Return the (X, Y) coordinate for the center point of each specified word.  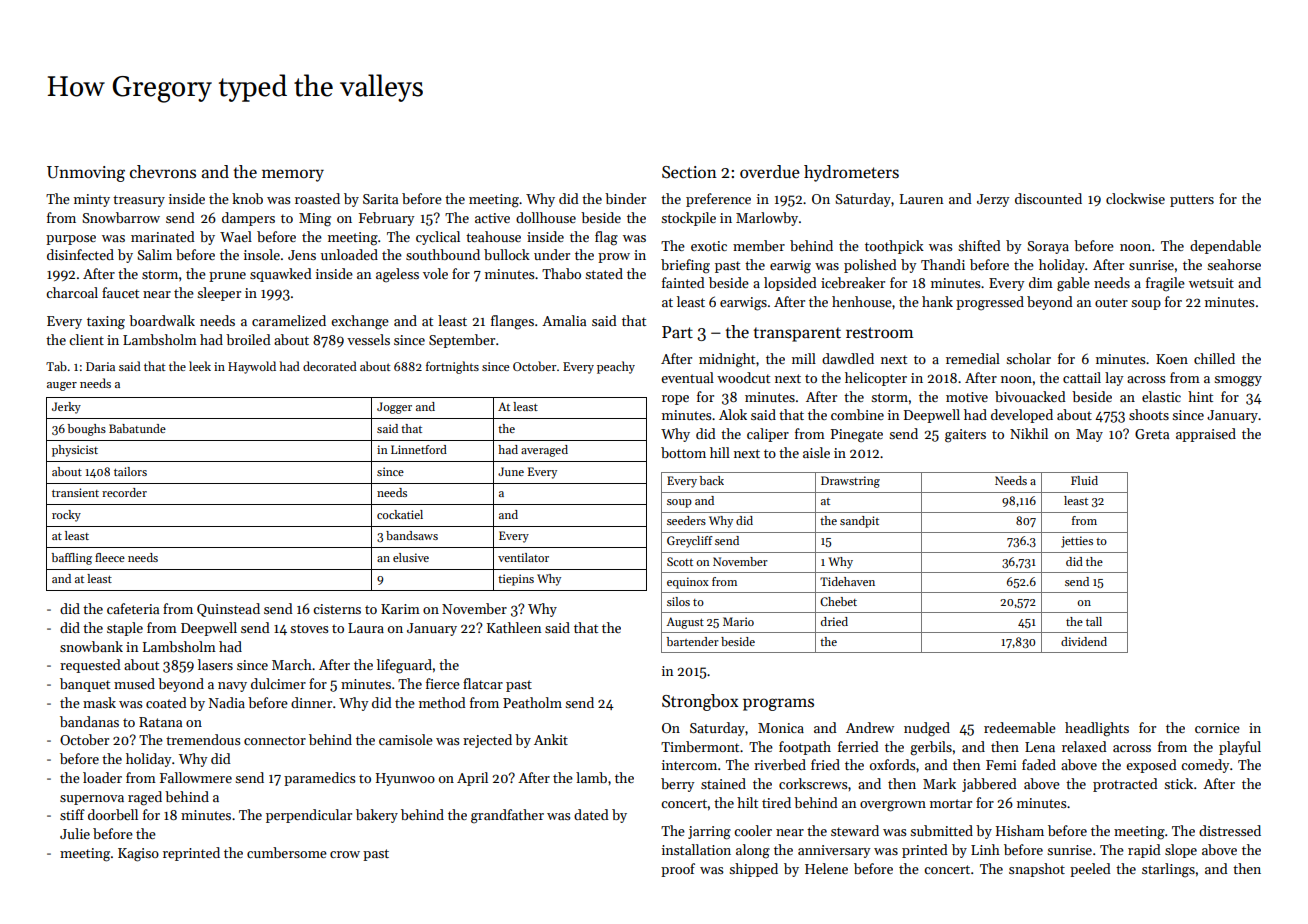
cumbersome (287, 852)
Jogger (394, 408)
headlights (1097, 729)
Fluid (1084, 480)
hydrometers (851, 173)
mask (99, 702)
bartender (693, 641)
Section (689, 172)
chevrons (163, 172)
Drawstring (850, 482)
